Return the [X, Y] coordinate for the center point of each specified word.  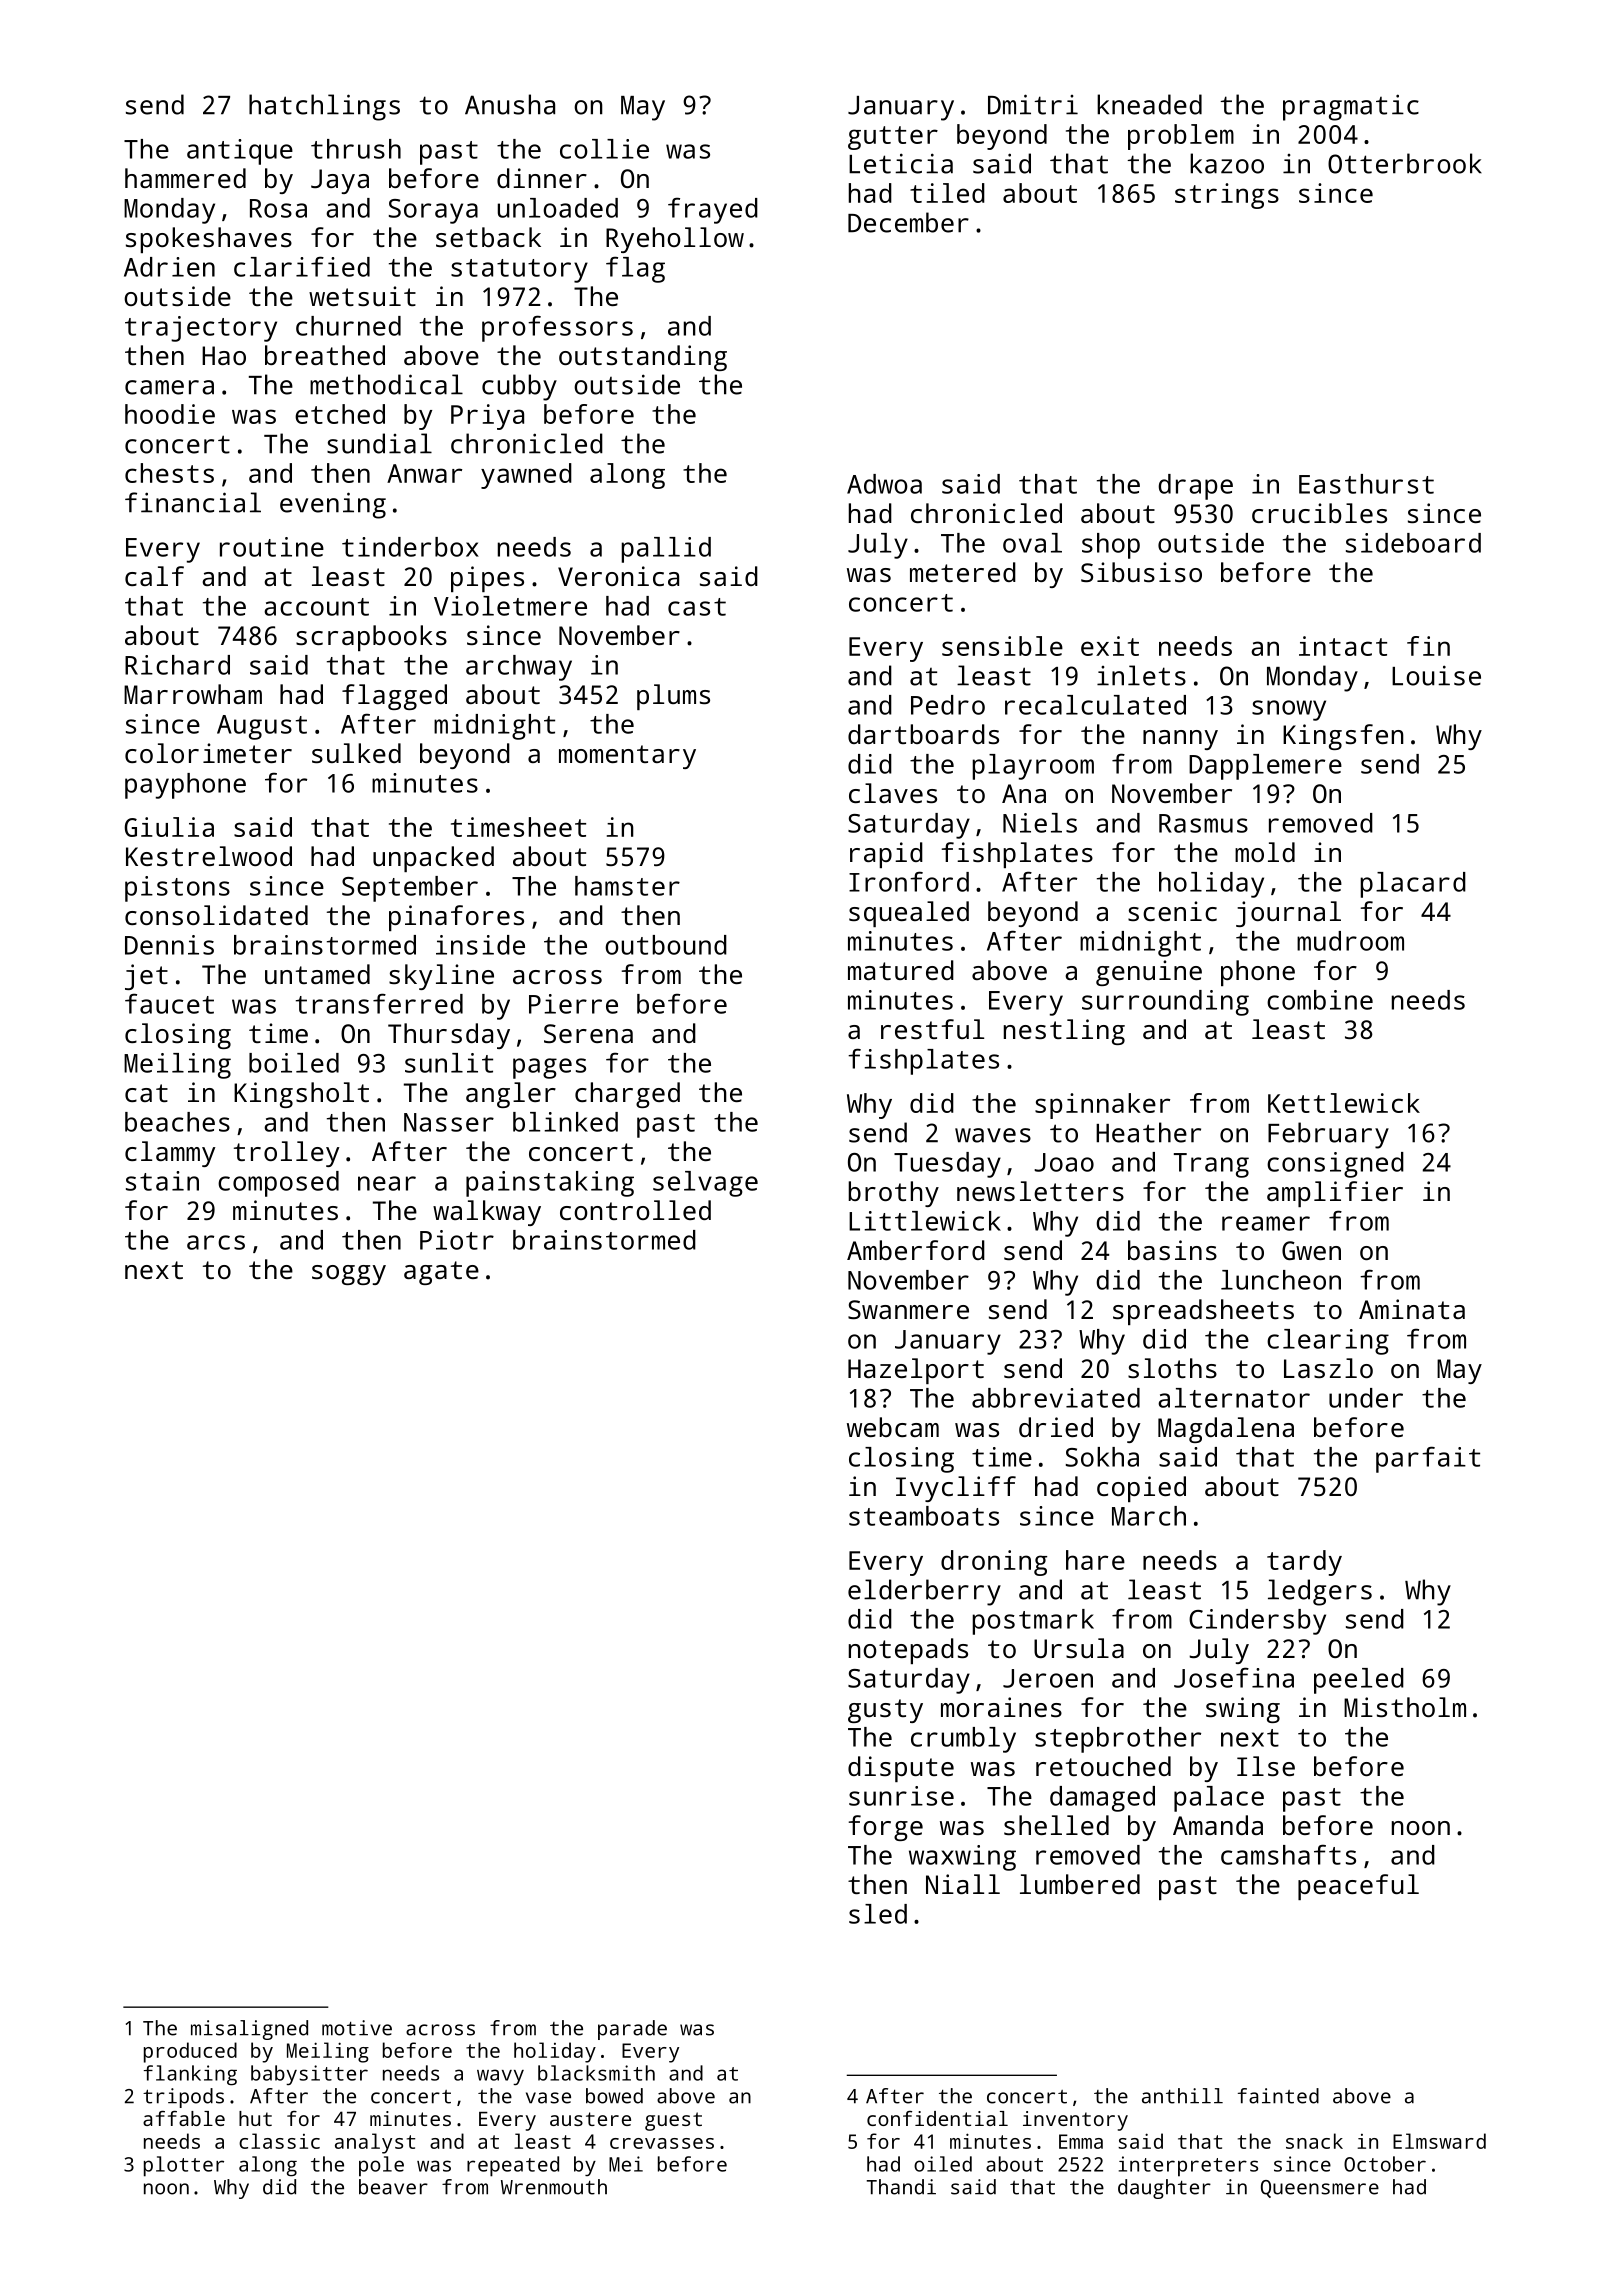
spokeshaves [209, 240]
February [1328, 1135]
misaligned [249, 2030]
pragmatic [1351, 107]
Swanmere [908, 1309]
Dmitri [1033, 104]
